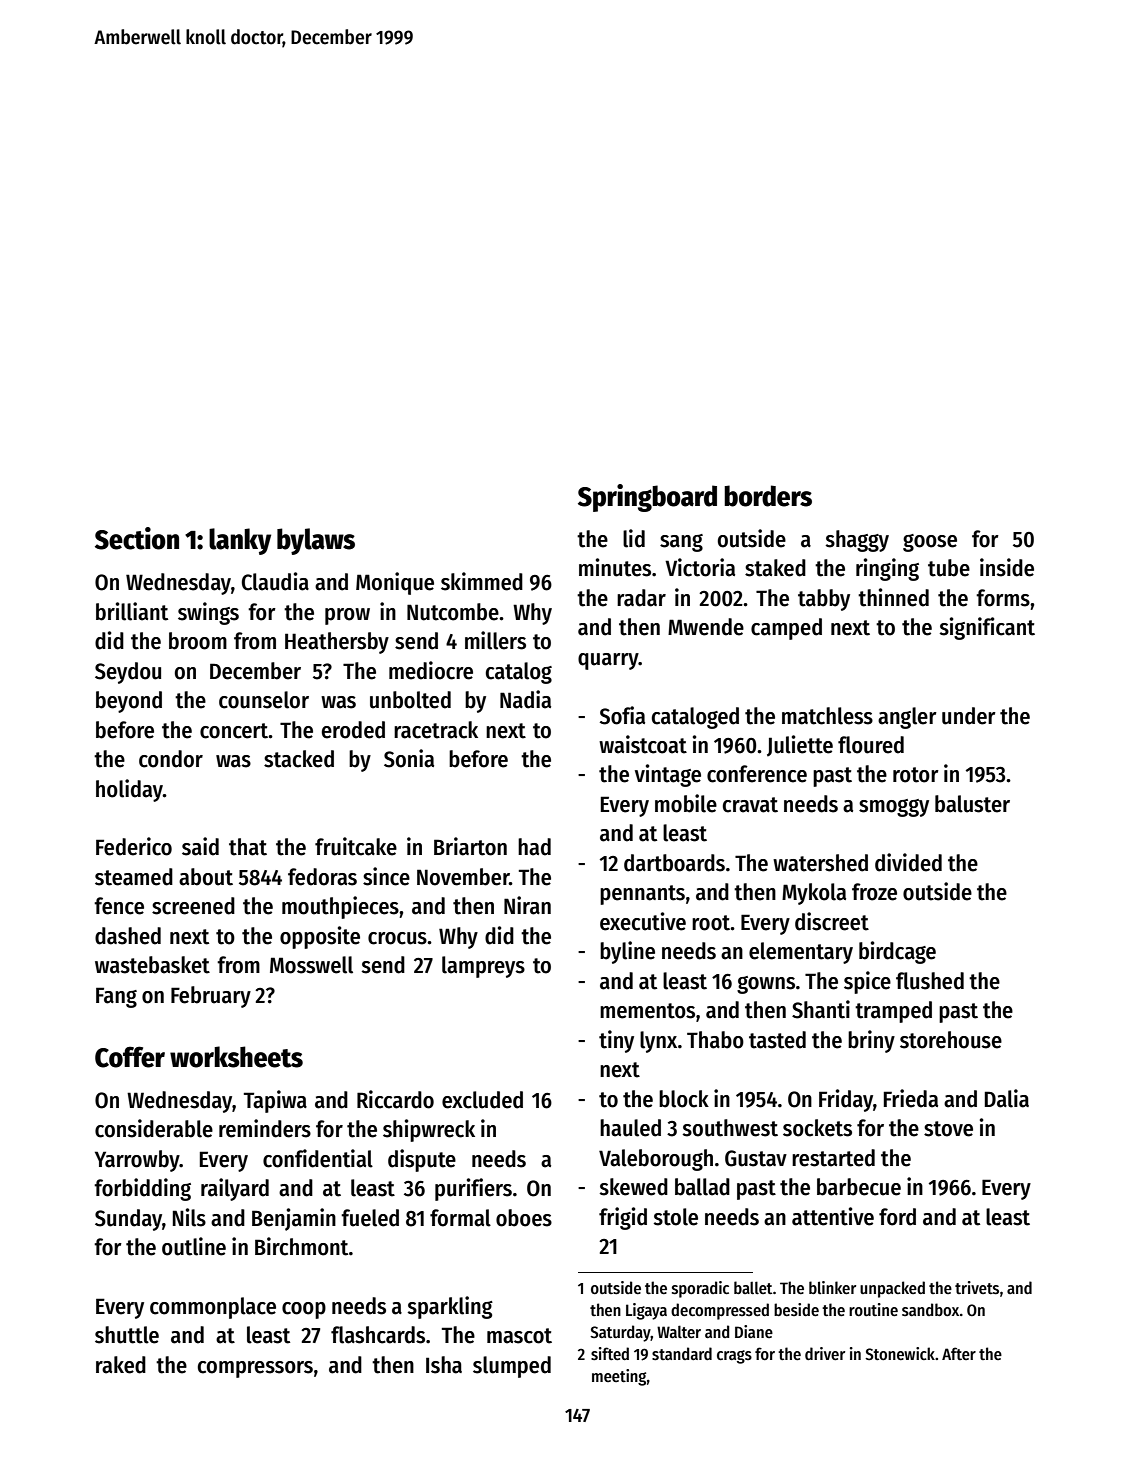  Describe the element at coordinates (681, 543) in the screenshot. I see `sang` at that location.
